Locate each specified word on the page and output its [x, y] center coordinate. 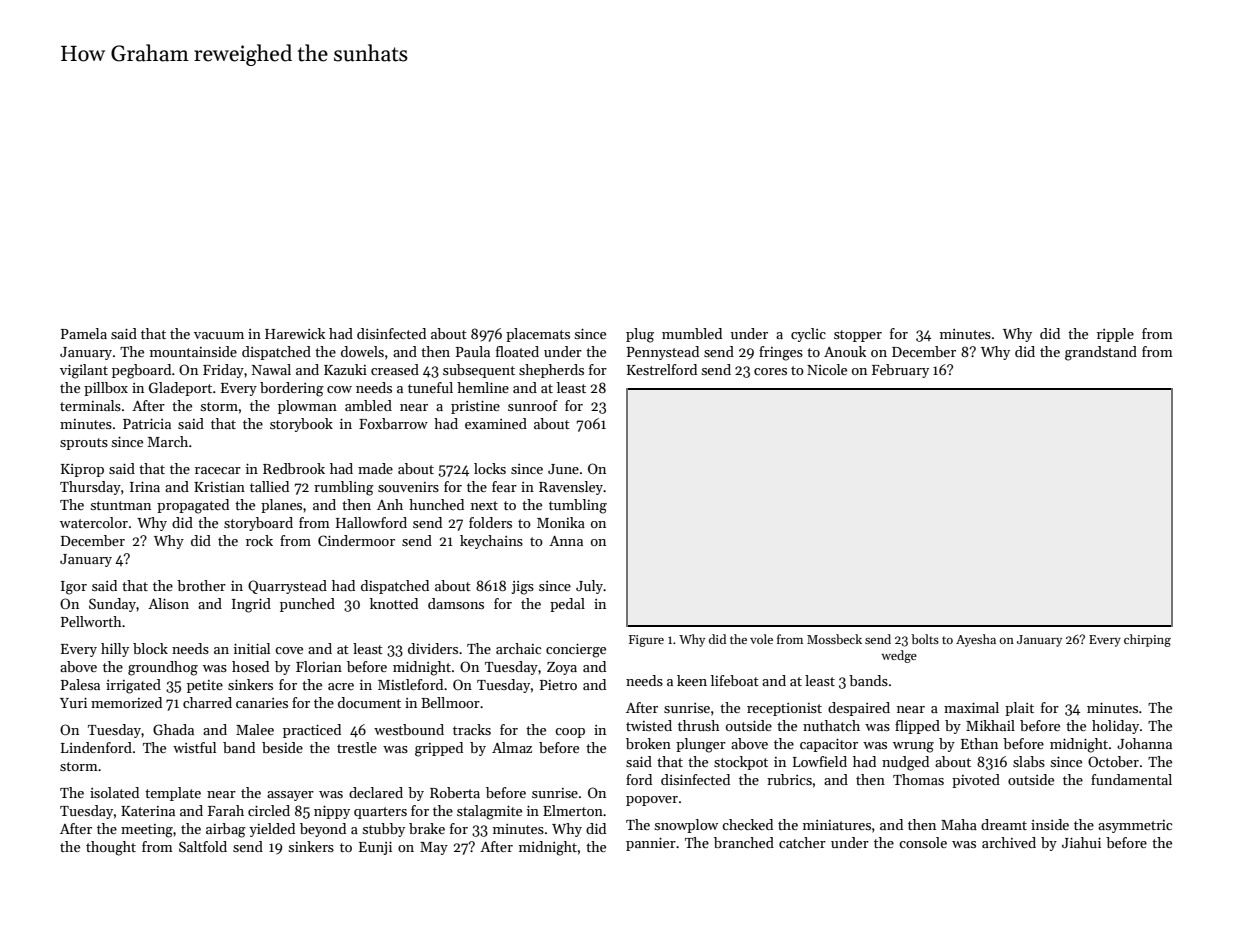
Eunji [375, 848]
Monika [561, 522]
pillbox [106, 389]
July [590, 587]
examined [496, 423]
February [900, 371]
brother [201, 585]
